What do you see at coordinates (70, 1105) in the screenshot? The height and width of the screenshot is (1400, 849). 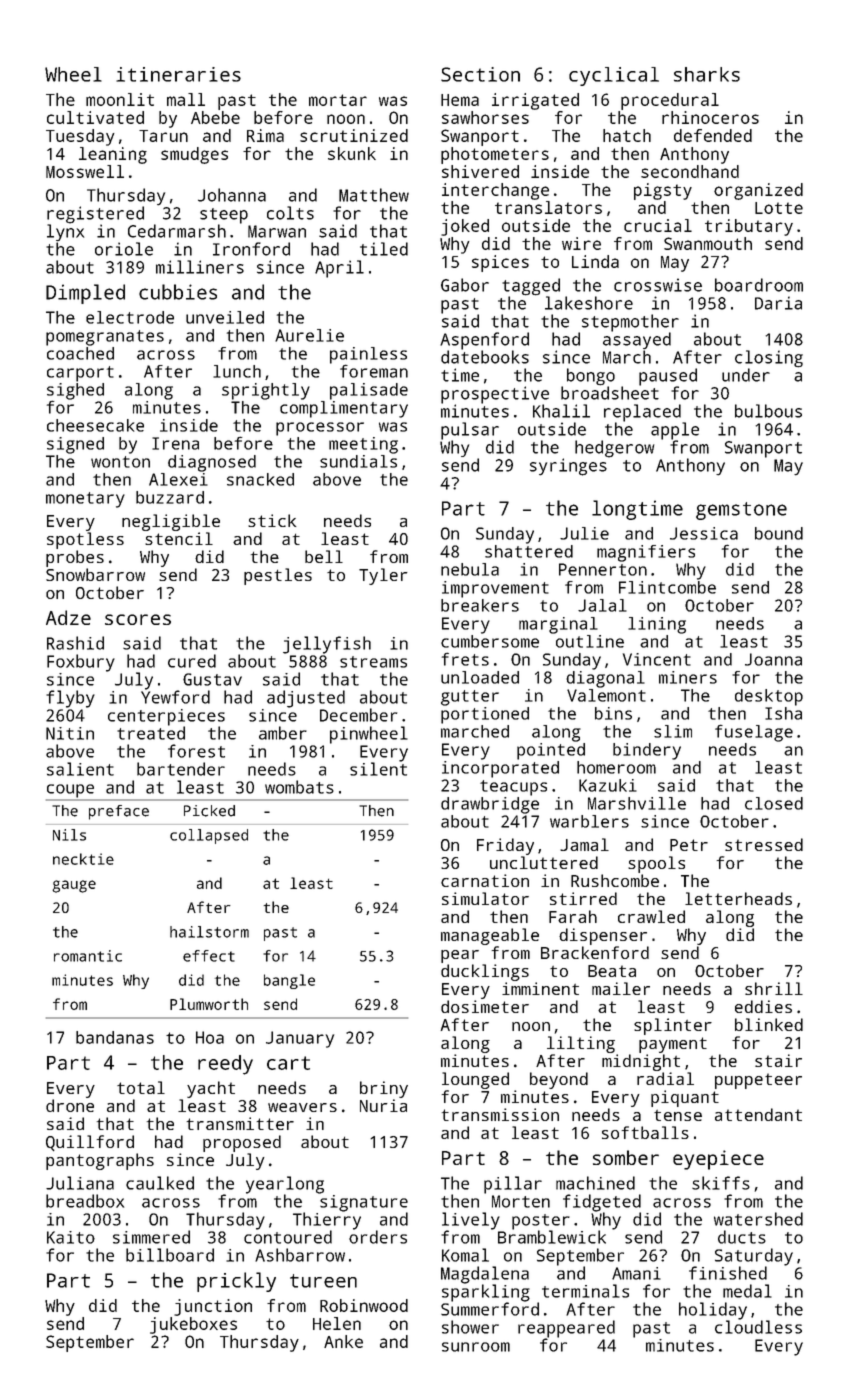 I see `drone` at bounding box center [70, 1105].
